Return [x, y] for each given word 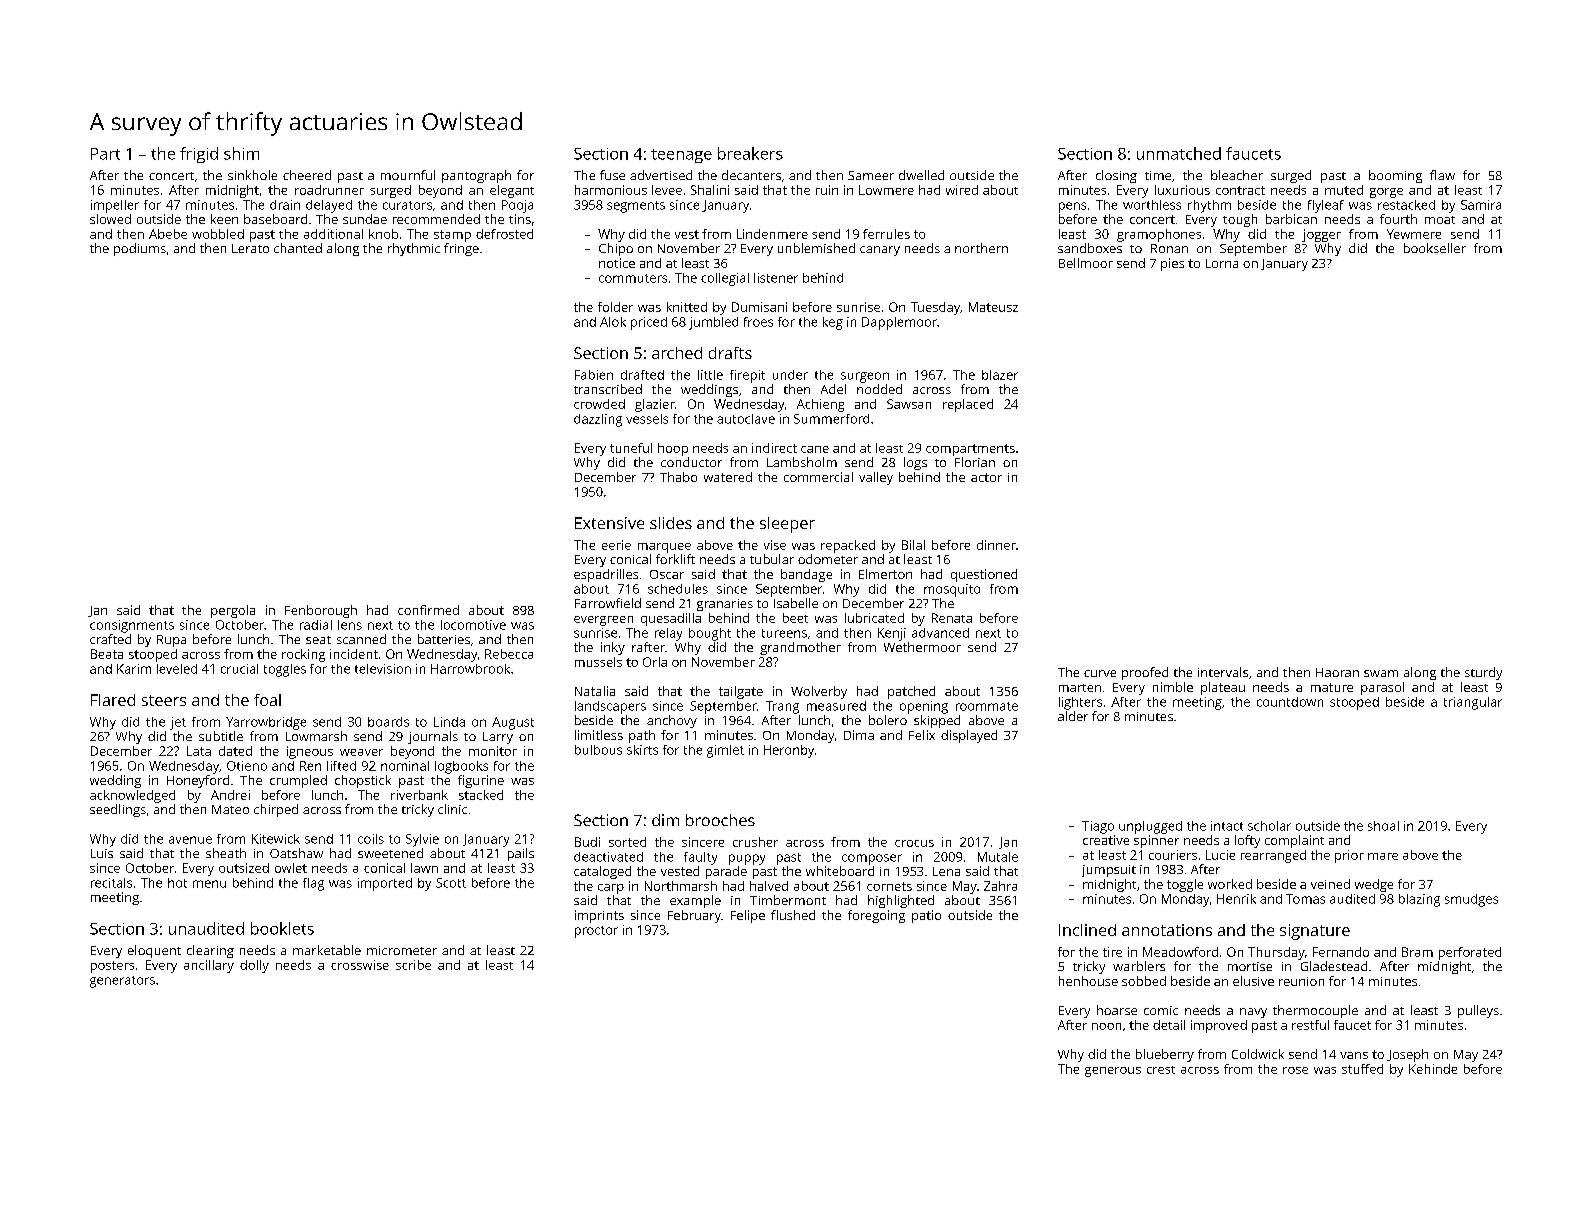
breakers [750, 153]
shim [241, 153]
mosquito [952, 590]
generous [1113, 1072]
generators [122, 982]
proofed [1145, 673]
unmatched [1179, 153]
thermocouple [1315, 1011]
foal [267, 700]
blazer [1000, 375]
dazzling [598, 420]
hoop [673, 449]
